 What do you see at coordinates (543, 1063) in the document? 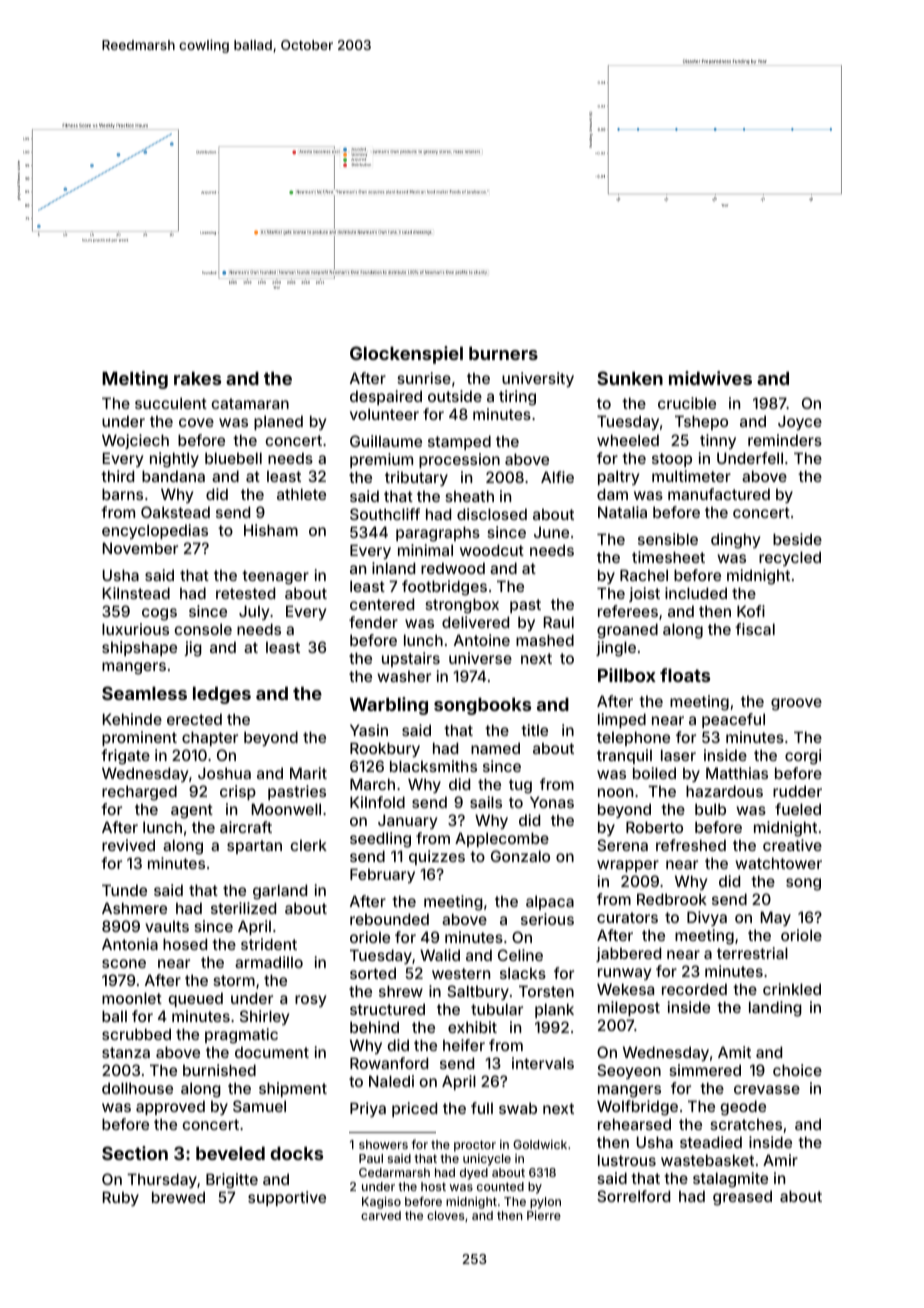
I see `intervals` at bounding box center [543, 1063].
